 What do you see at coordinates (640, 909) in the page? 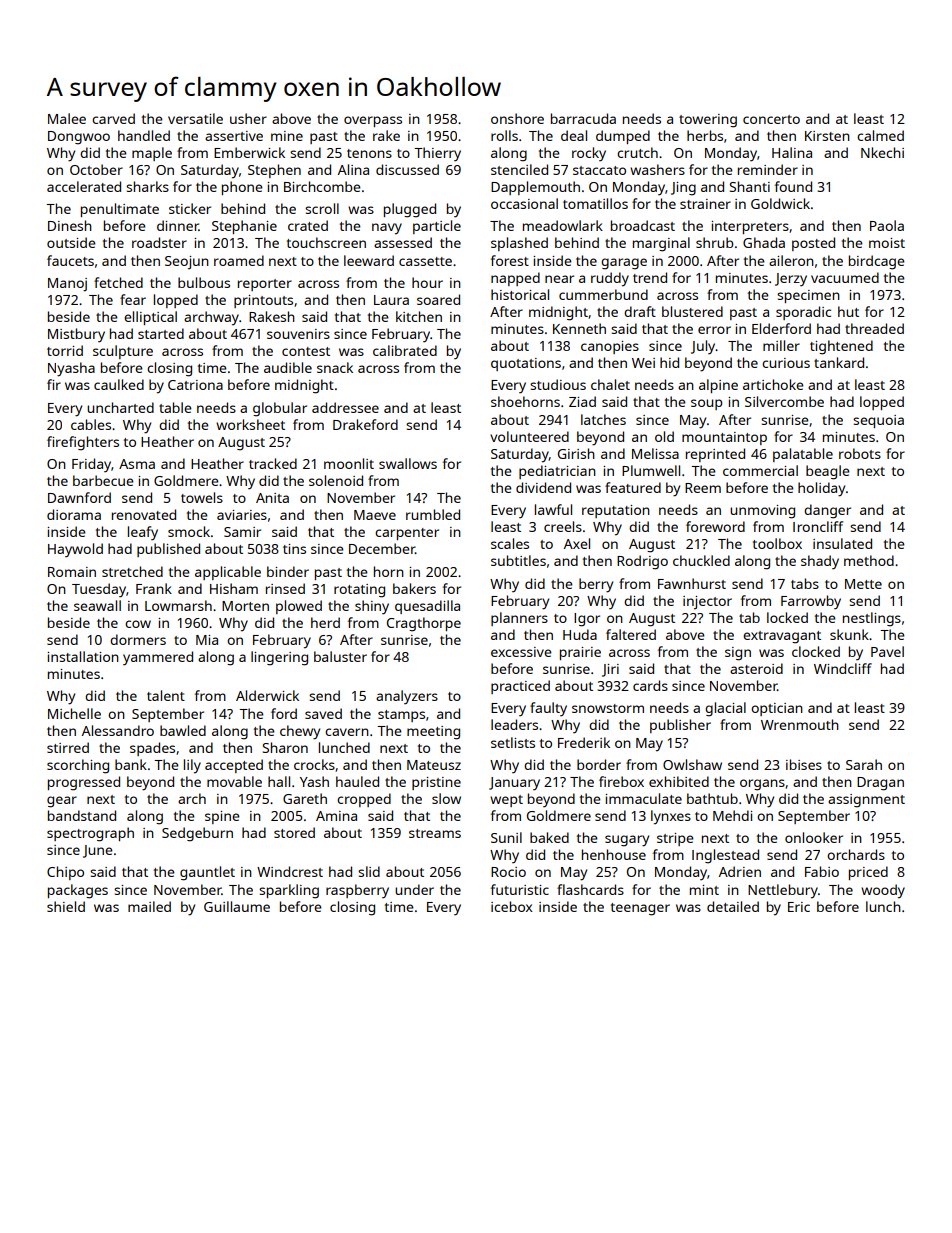
I see `teenager` at bounding box center [640, 909].
